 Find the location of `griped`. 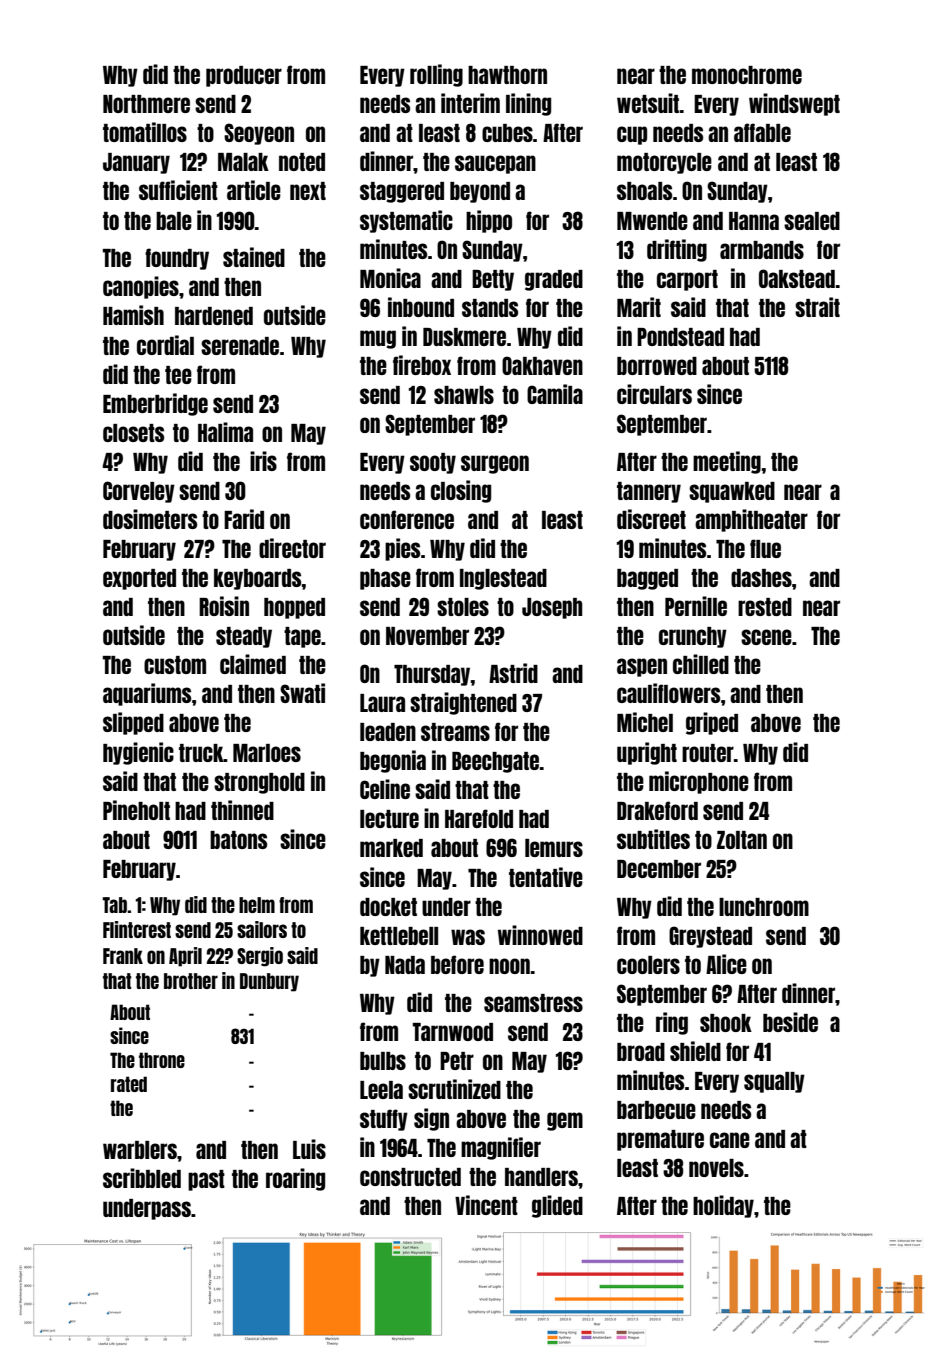

griped is located at coordinates (712, 723).
